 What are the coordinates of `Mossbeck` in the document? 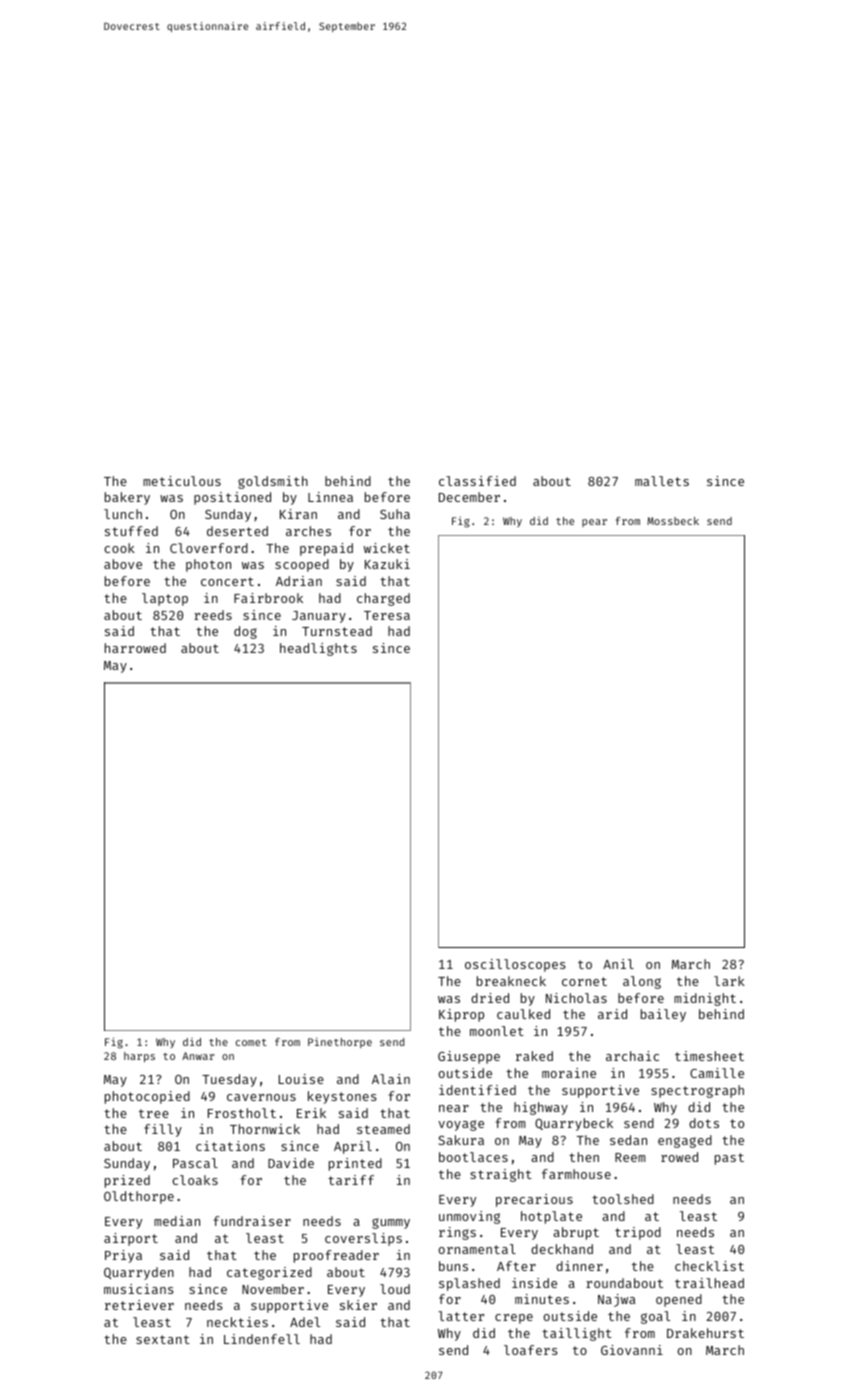 It's located at (673, 521).
